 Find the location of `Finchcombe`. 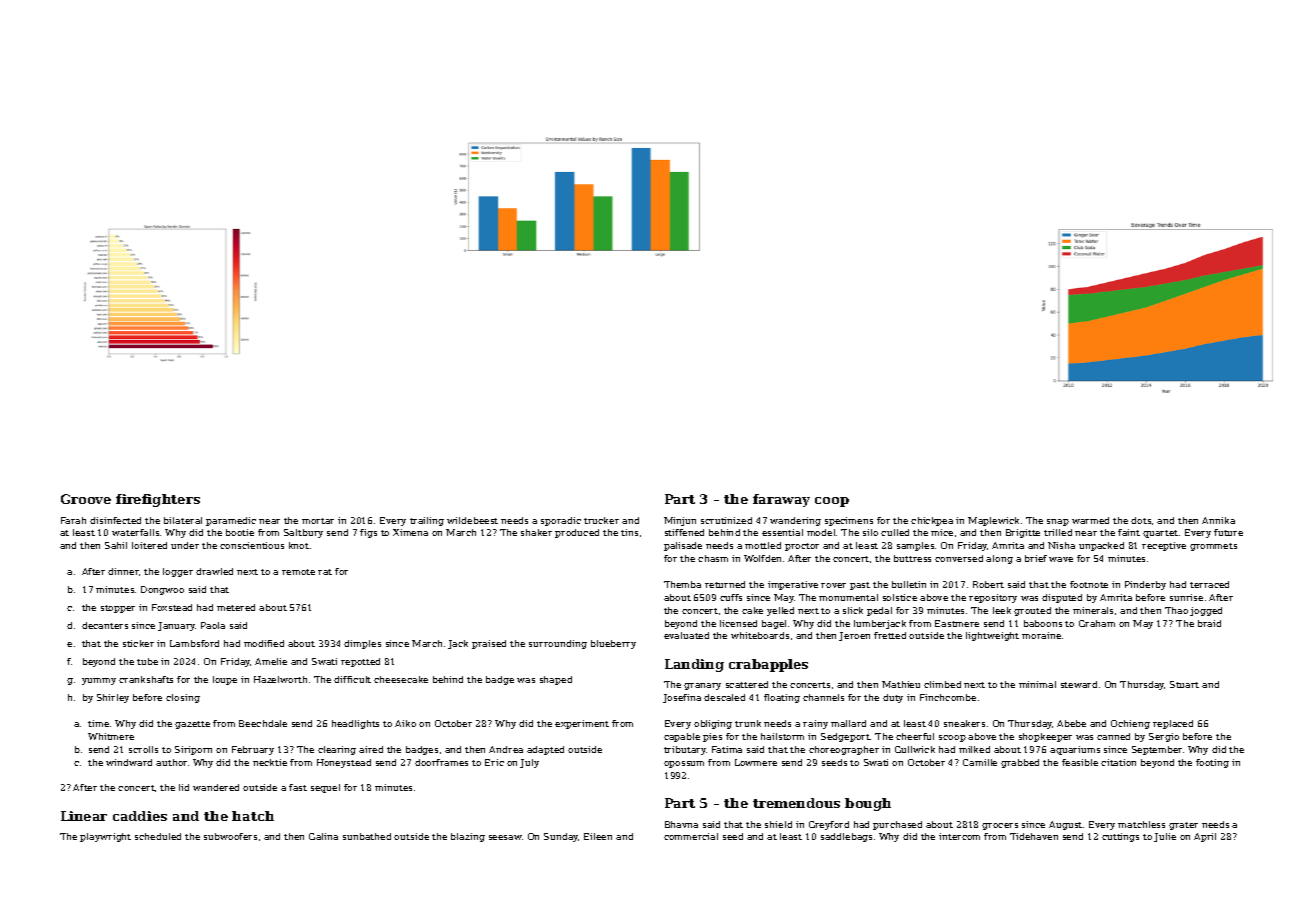

Finchcombe is located at coordinates (948, 697).
